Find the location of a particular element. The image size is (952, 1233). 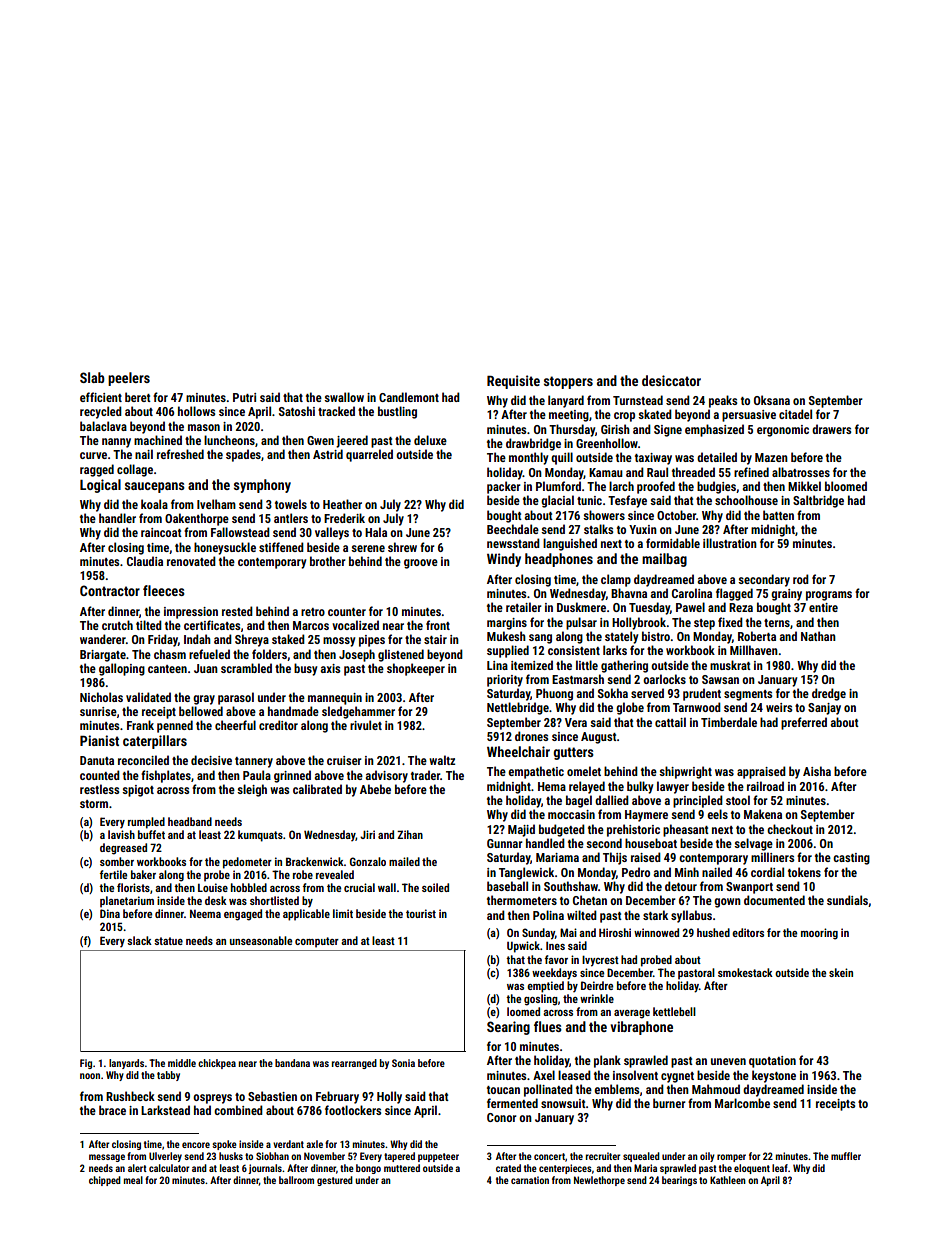

documented is located at coordinates (774, 900).
